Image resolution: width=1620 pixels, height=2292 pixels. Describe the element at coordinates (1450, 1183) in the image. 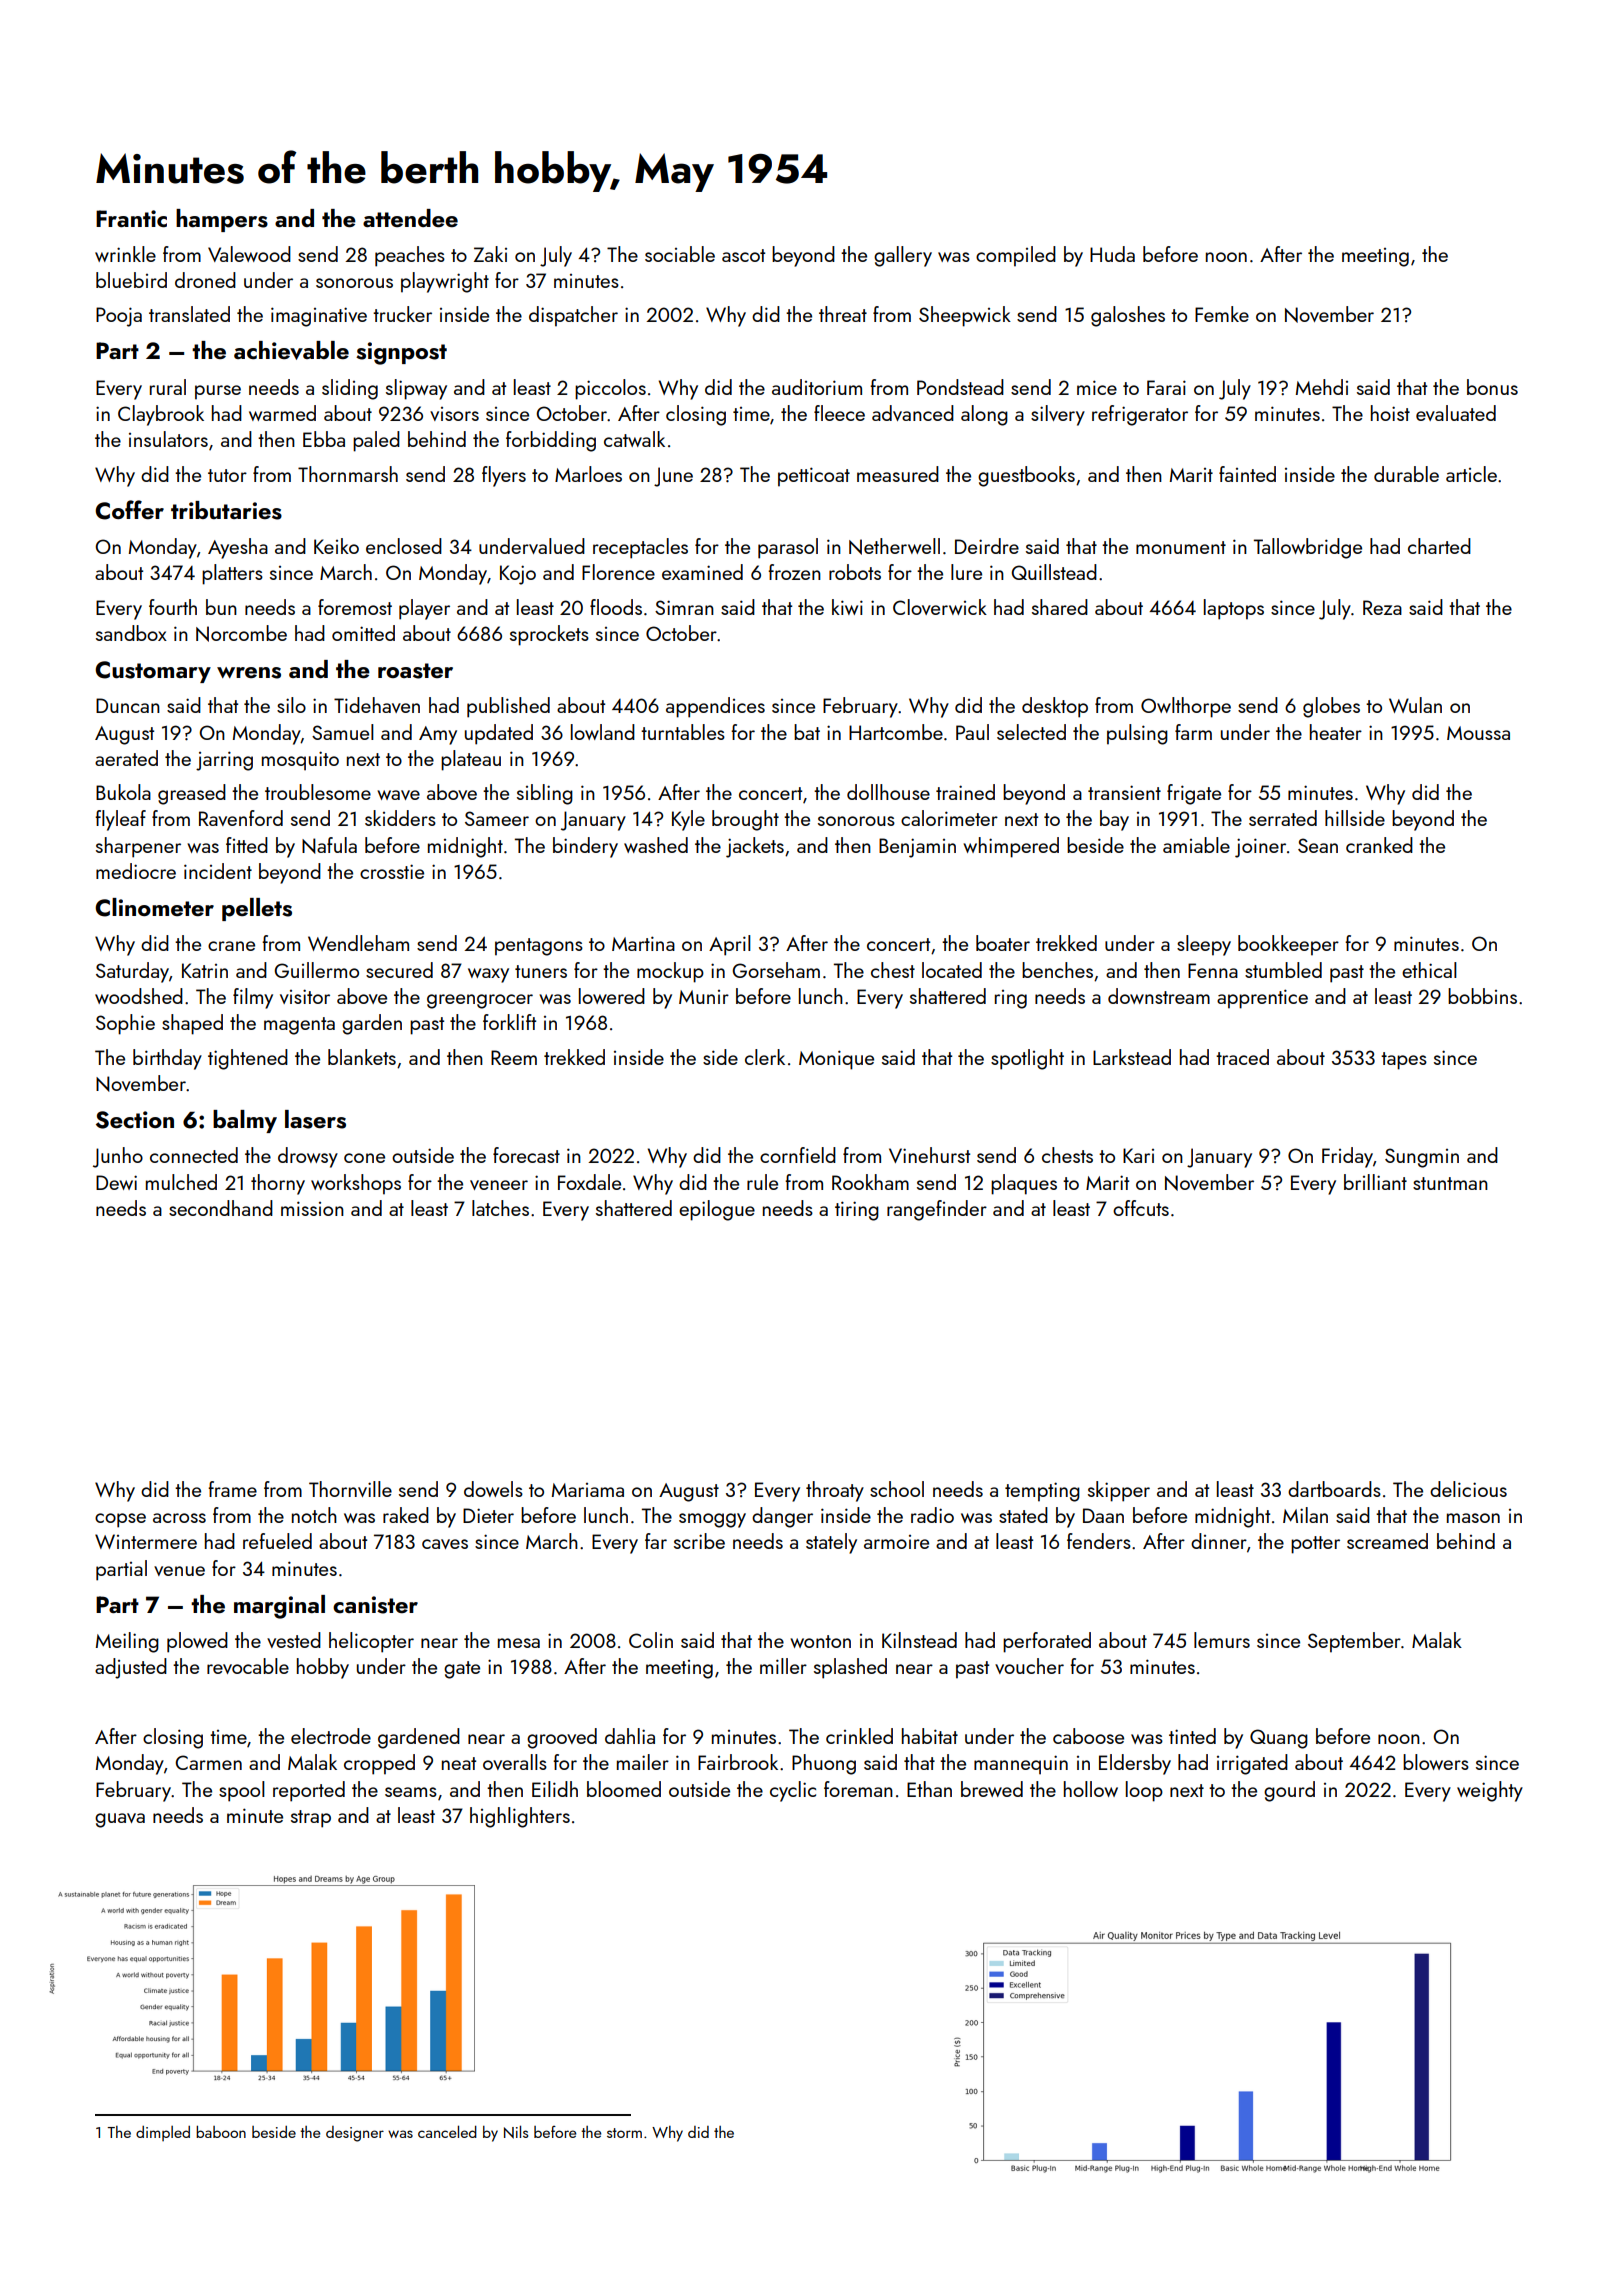

I see `stuntman` at that location.
